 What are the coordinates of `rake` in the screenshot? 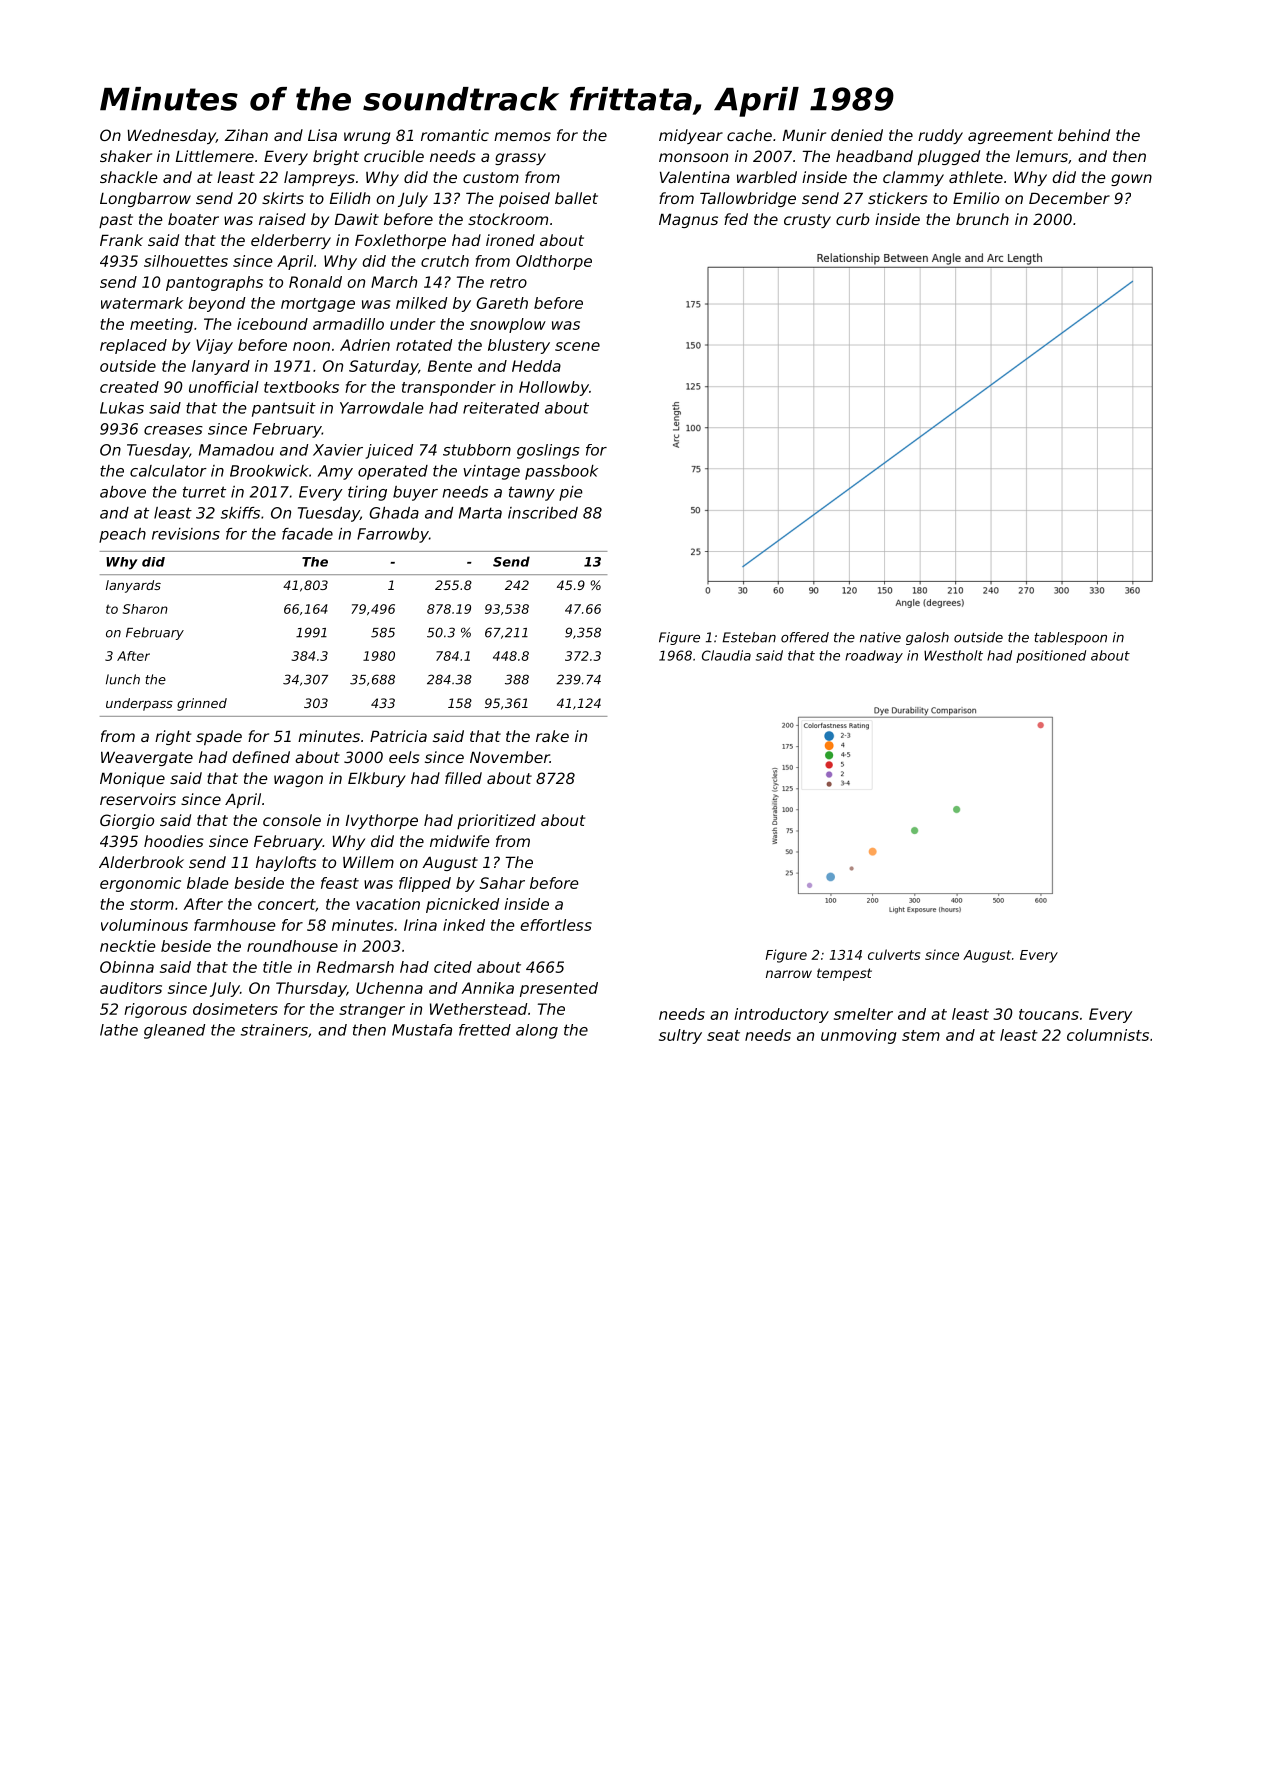 It's located at (552, 736).
